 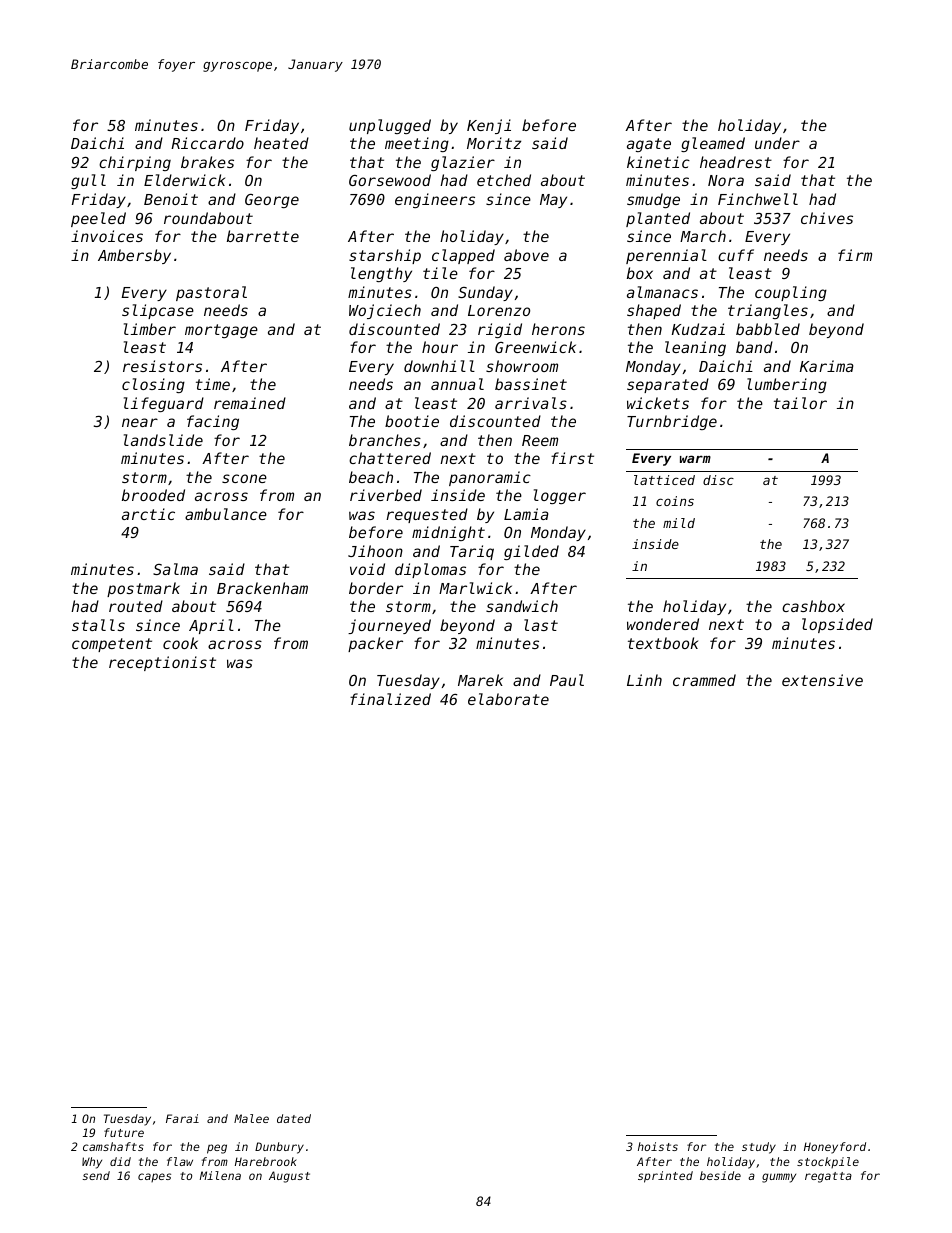 What do you see at coordinates (658, 1146) in the page?
I see `hoists` at bounding box center [658, 1146].
